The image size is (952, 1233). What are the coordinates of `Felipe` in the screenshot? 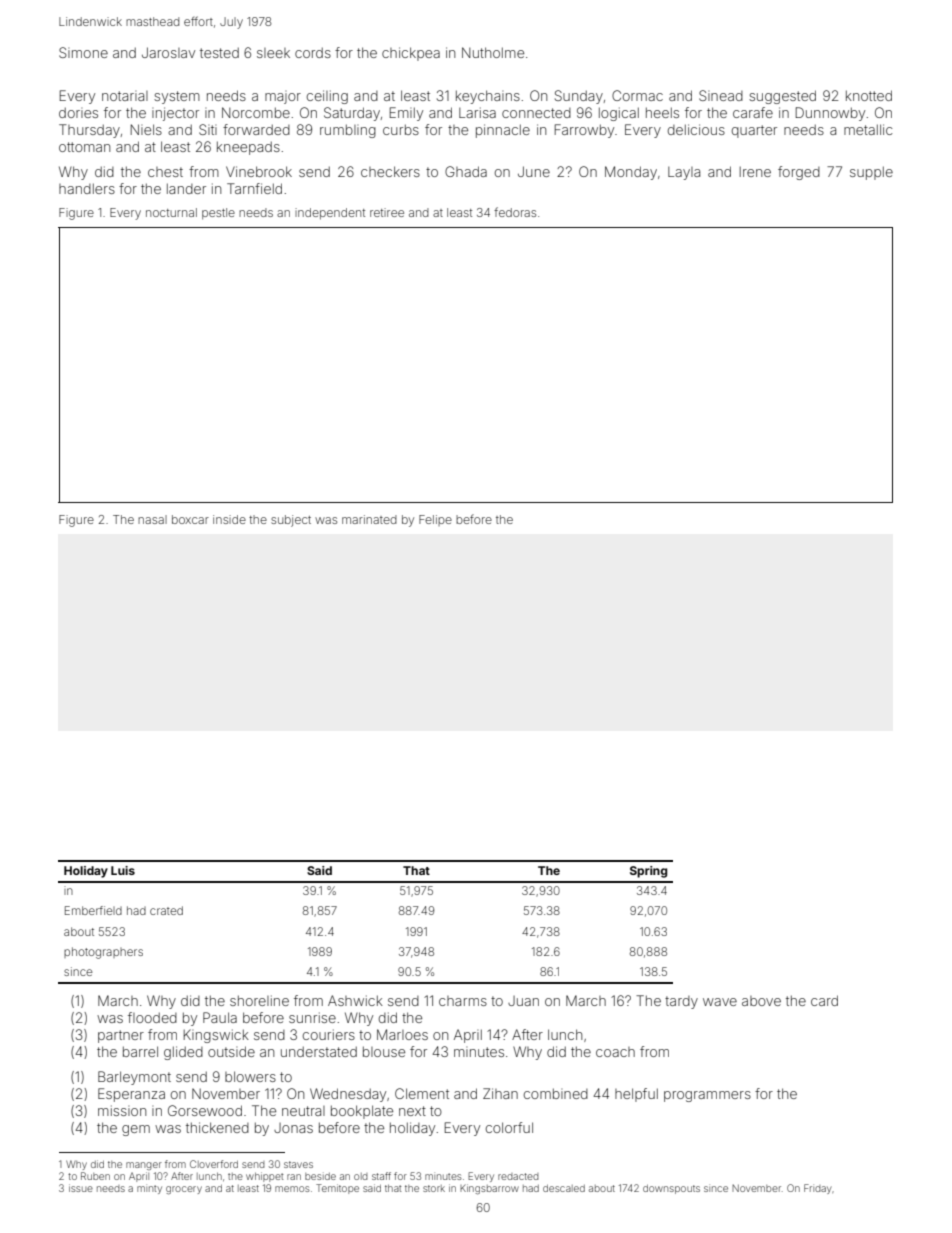 It's located at (435, 520).
